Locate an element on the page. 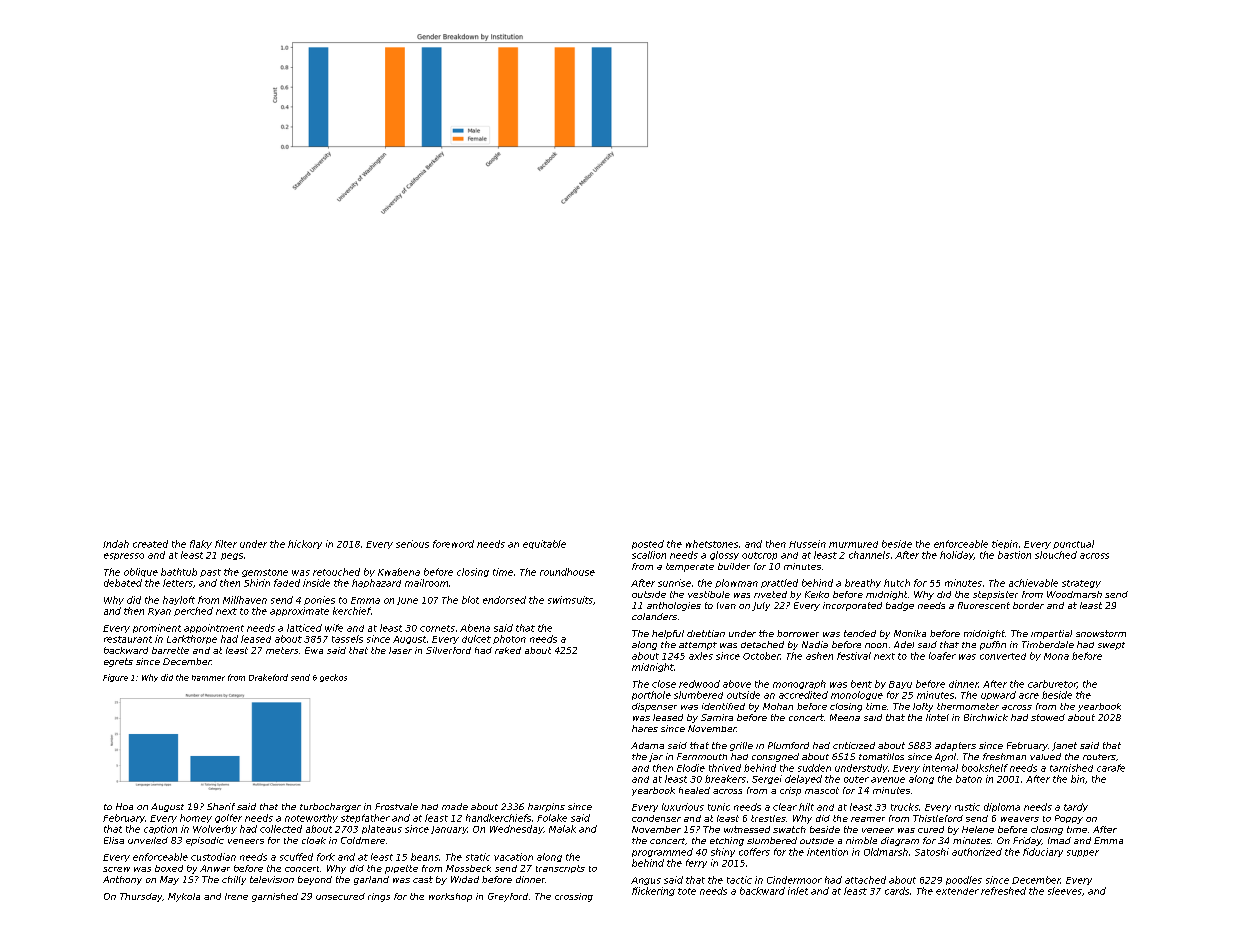 The width and height of the image is (1233, 952). chilly is located at coordinates (234, 880).
